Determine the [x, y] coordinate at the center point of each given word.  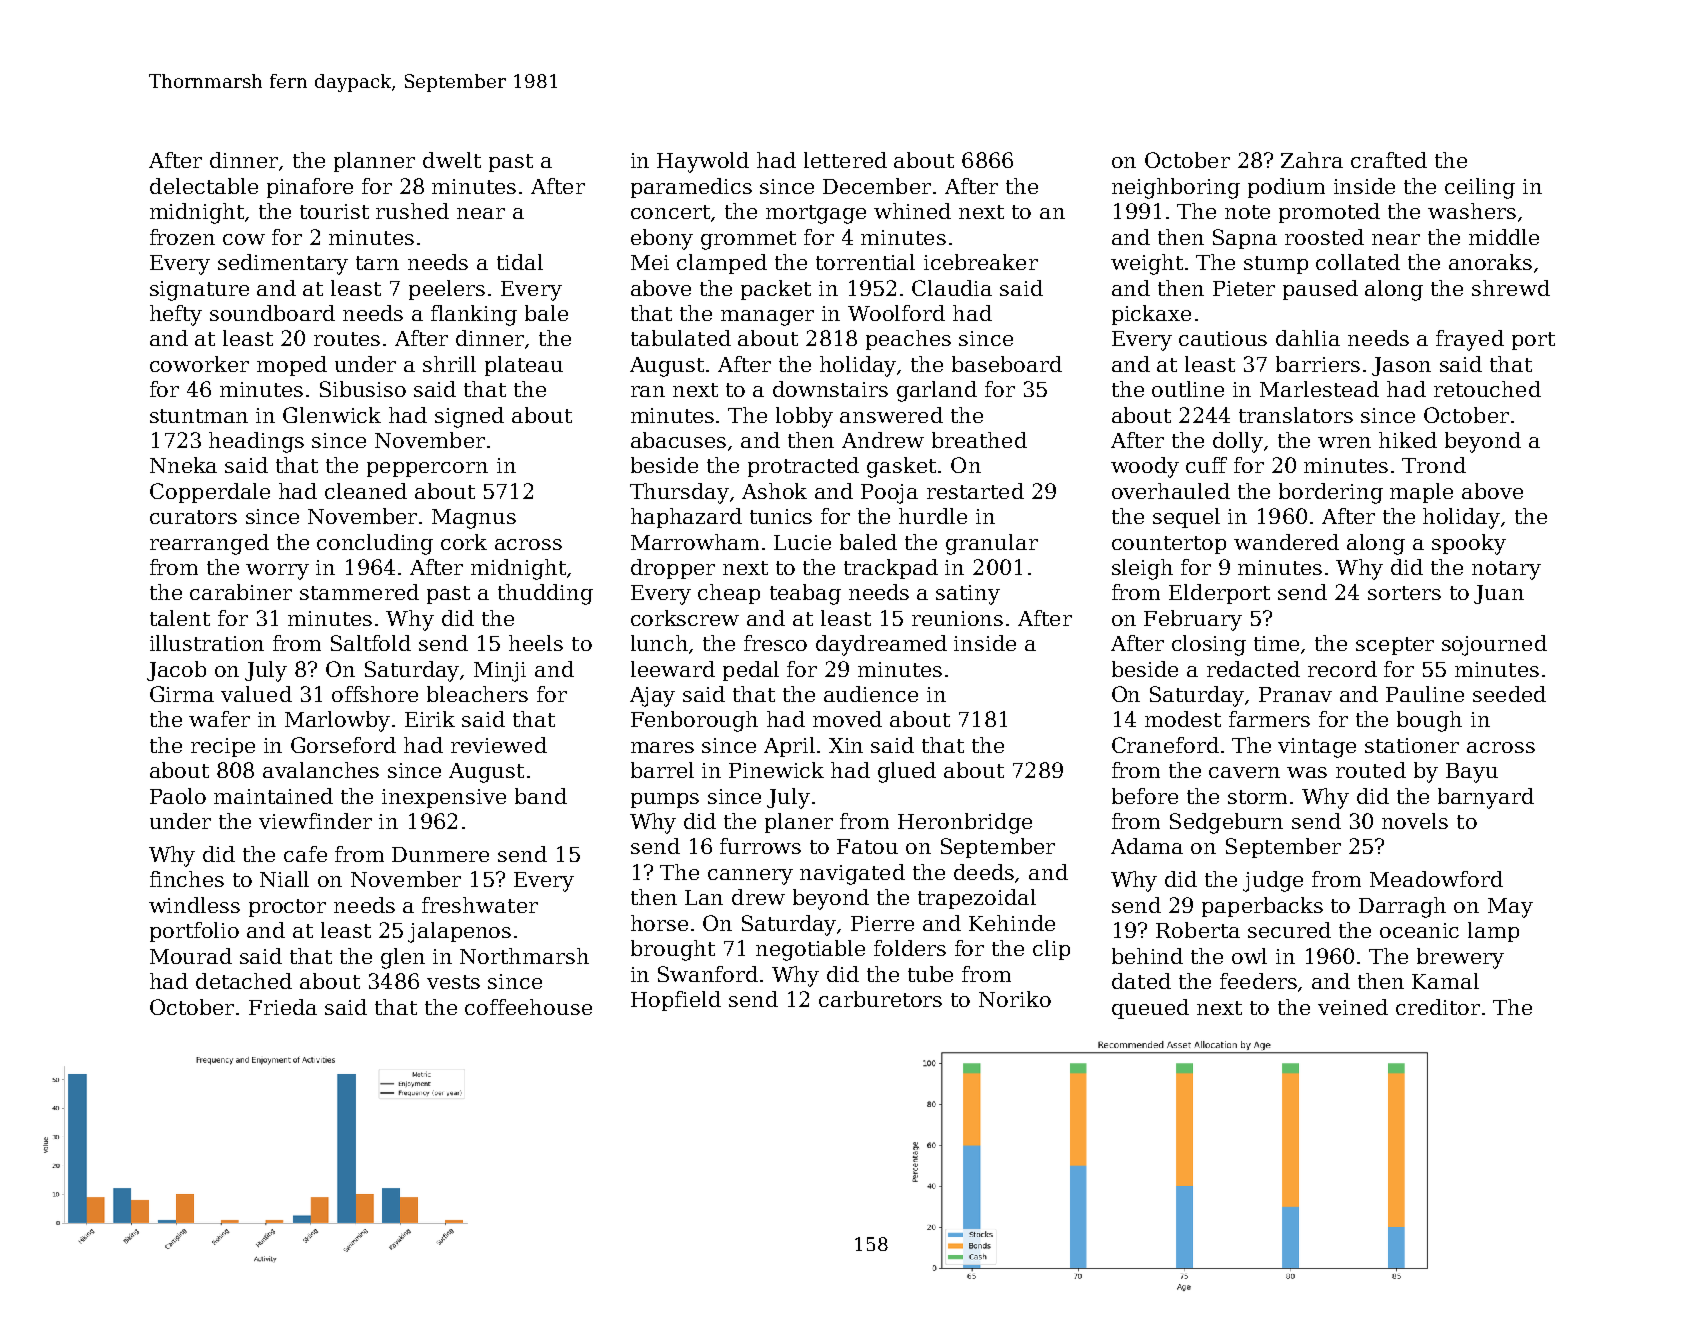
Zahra [1312, 160]
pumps [665, 800]
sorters [1404, 593]
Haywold [703, 162]
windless [194, 905]
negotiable [810, 950]
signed [469, 417]
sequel [1186, 518]
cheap [729, 594]
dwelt [452, 160]
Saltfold [371, 643]
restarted [975, 491]
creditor [1438, 1007]
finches [187, 879]
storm [1257, 797]
